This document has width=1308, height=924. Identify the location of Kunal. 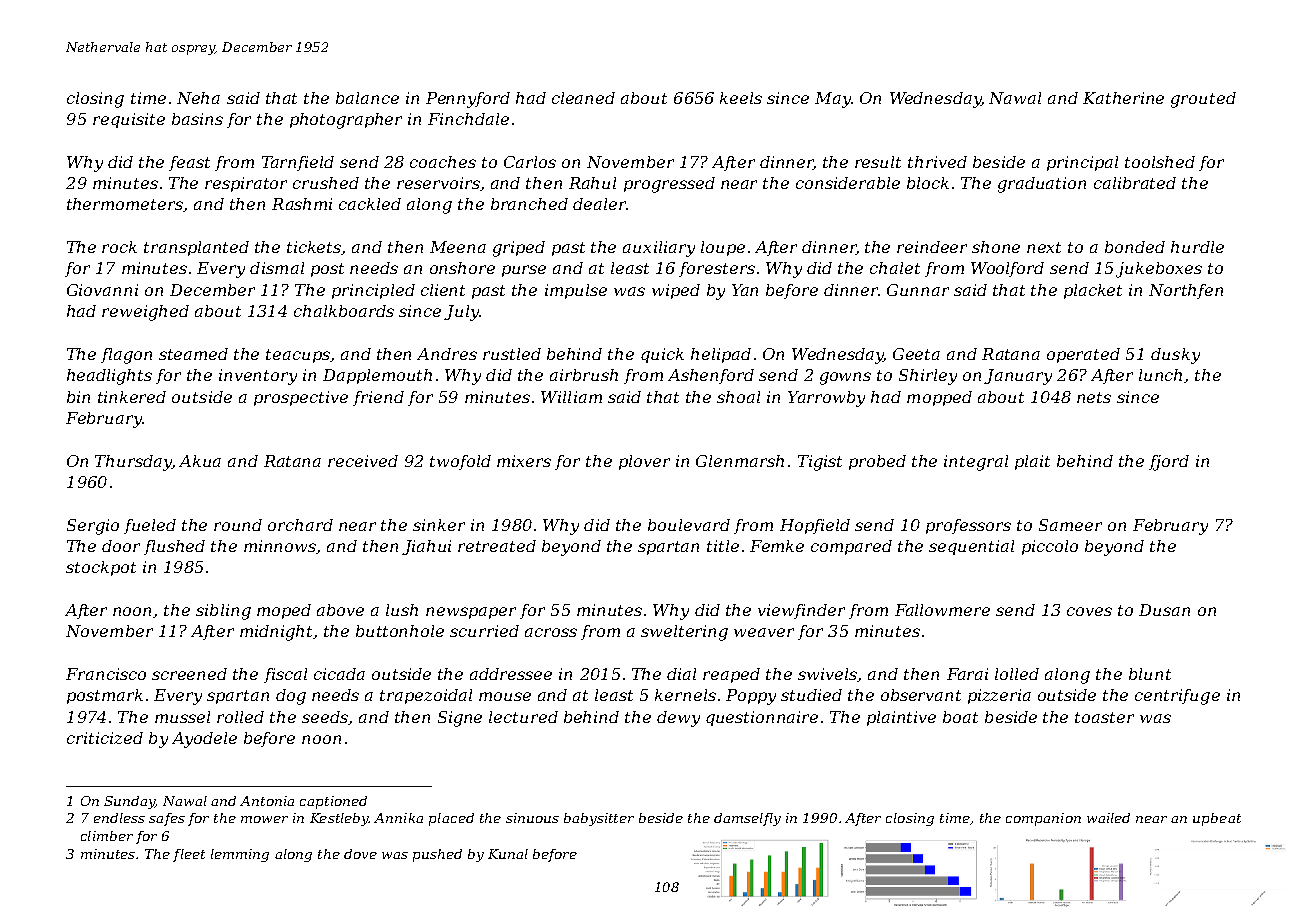
(508, 854).
